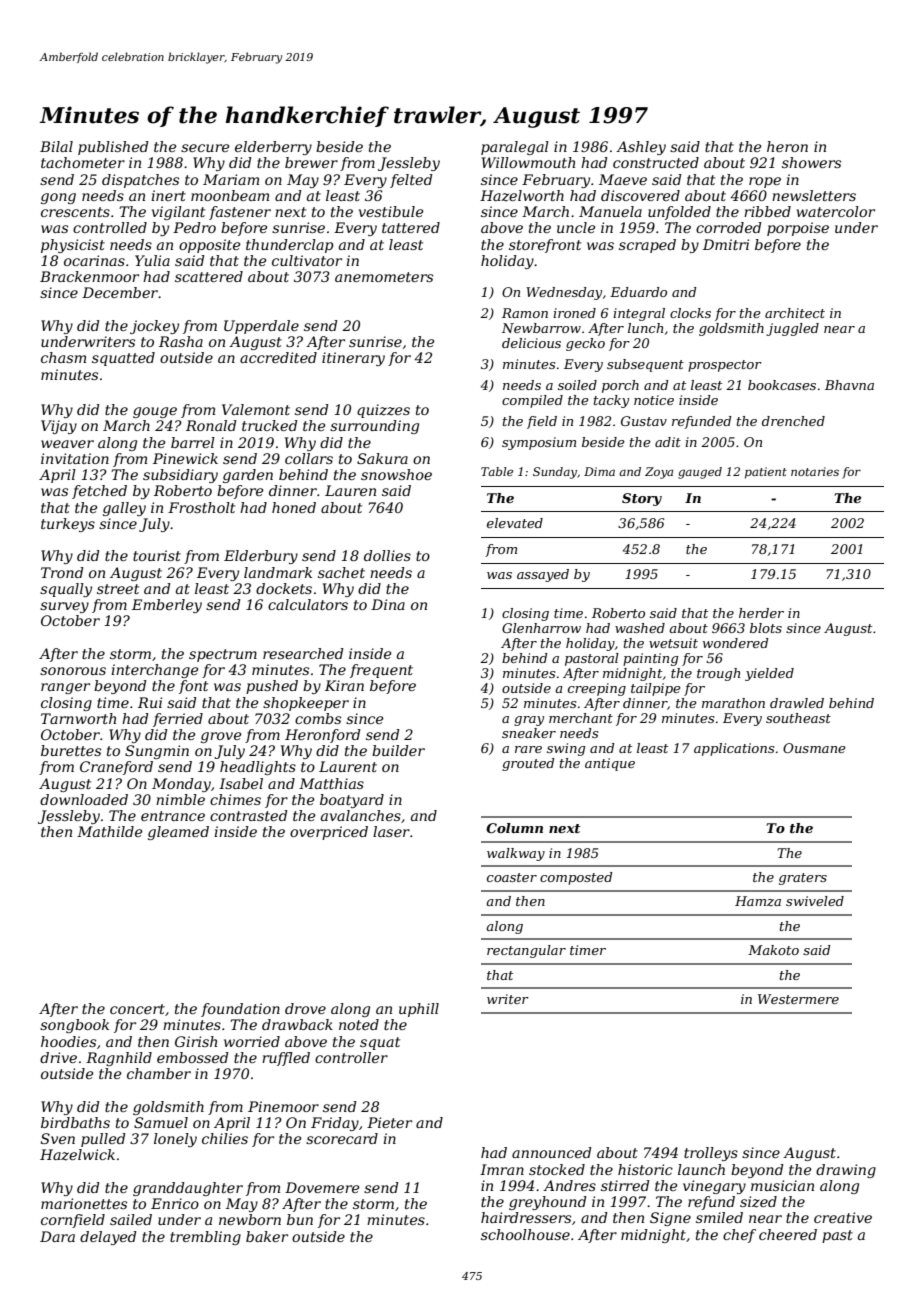  Describe the element at coordinates (108, 1238) in the screenshot. I see `delayed` at that location.
